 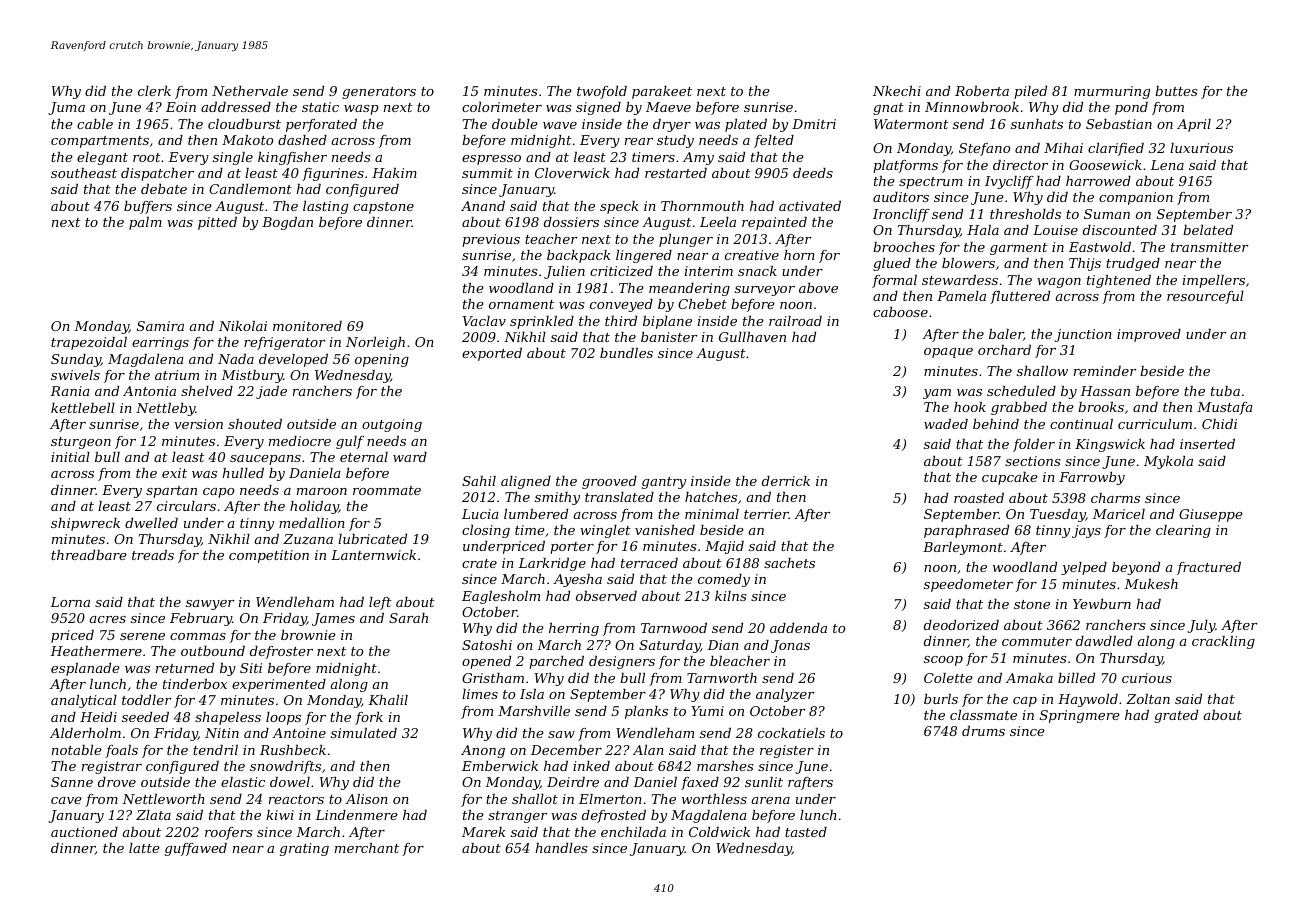 What do you see at coordinates (806, 832) in the screenshot?
I see `tasted` at bounding box center [806, 832].
